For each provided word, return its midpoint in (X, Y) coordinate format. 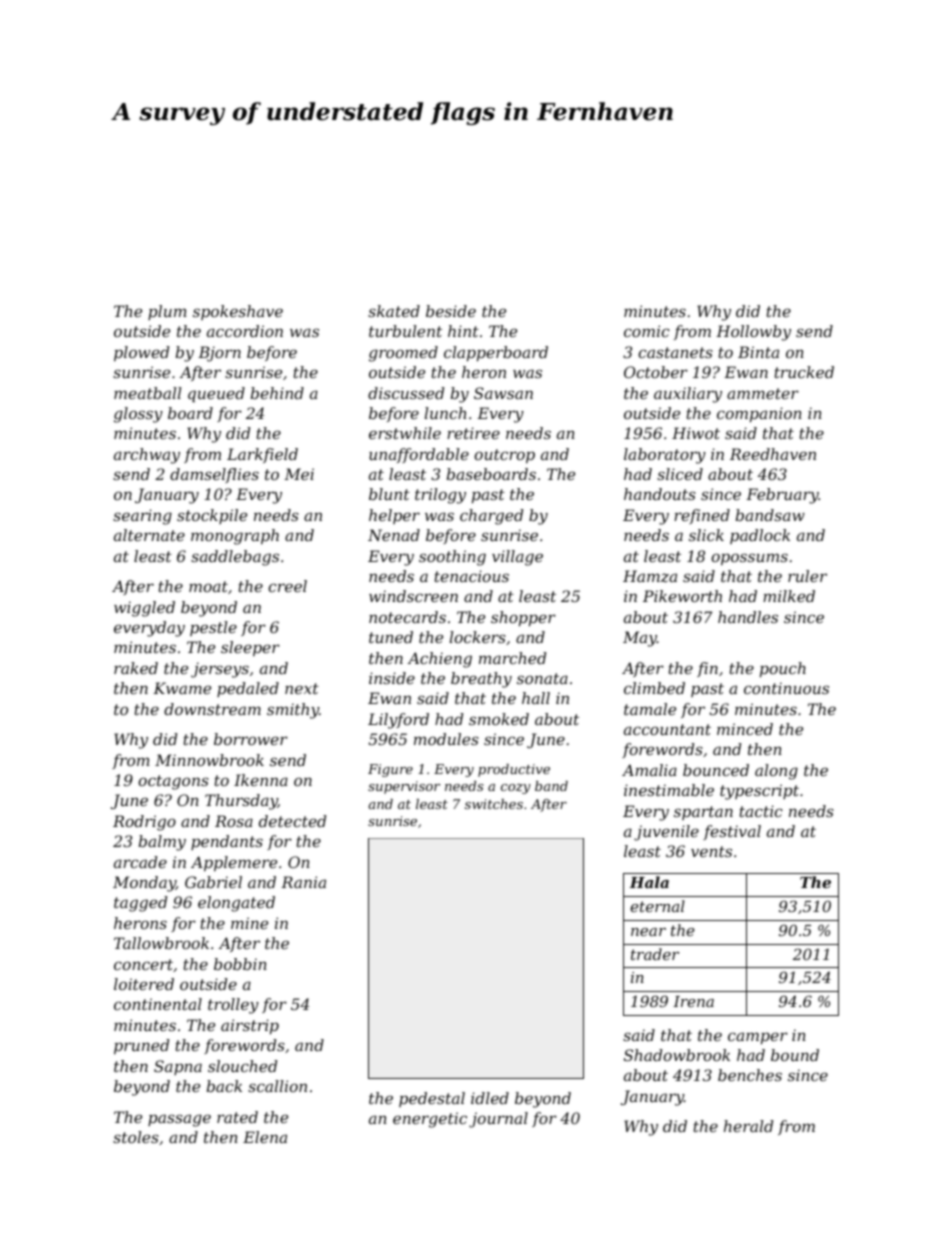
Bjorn (219, 354)
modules (446, 739)
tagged (140, 904)
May (640, 639)
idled (490, 1098)
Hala (649, 882)
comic (646, 331)
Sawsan (503, 393)
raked (136, 668)
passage (179, 1120)
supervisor (404, 787)
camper (758, 1038)
